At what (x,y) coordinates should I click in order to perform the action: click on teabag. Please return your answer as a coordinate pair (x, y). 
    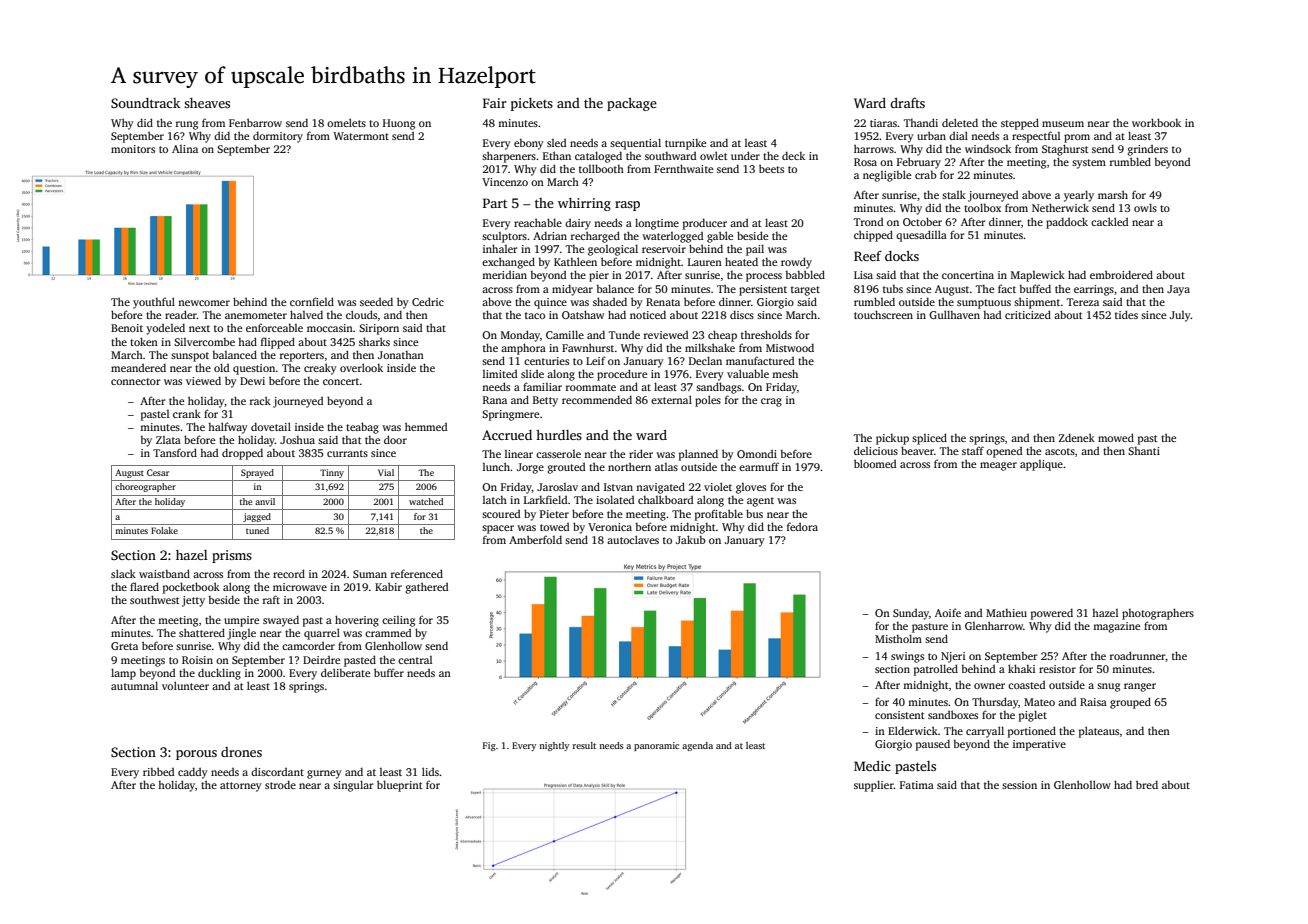
    Looking at the image, I should click on (362, 428).
